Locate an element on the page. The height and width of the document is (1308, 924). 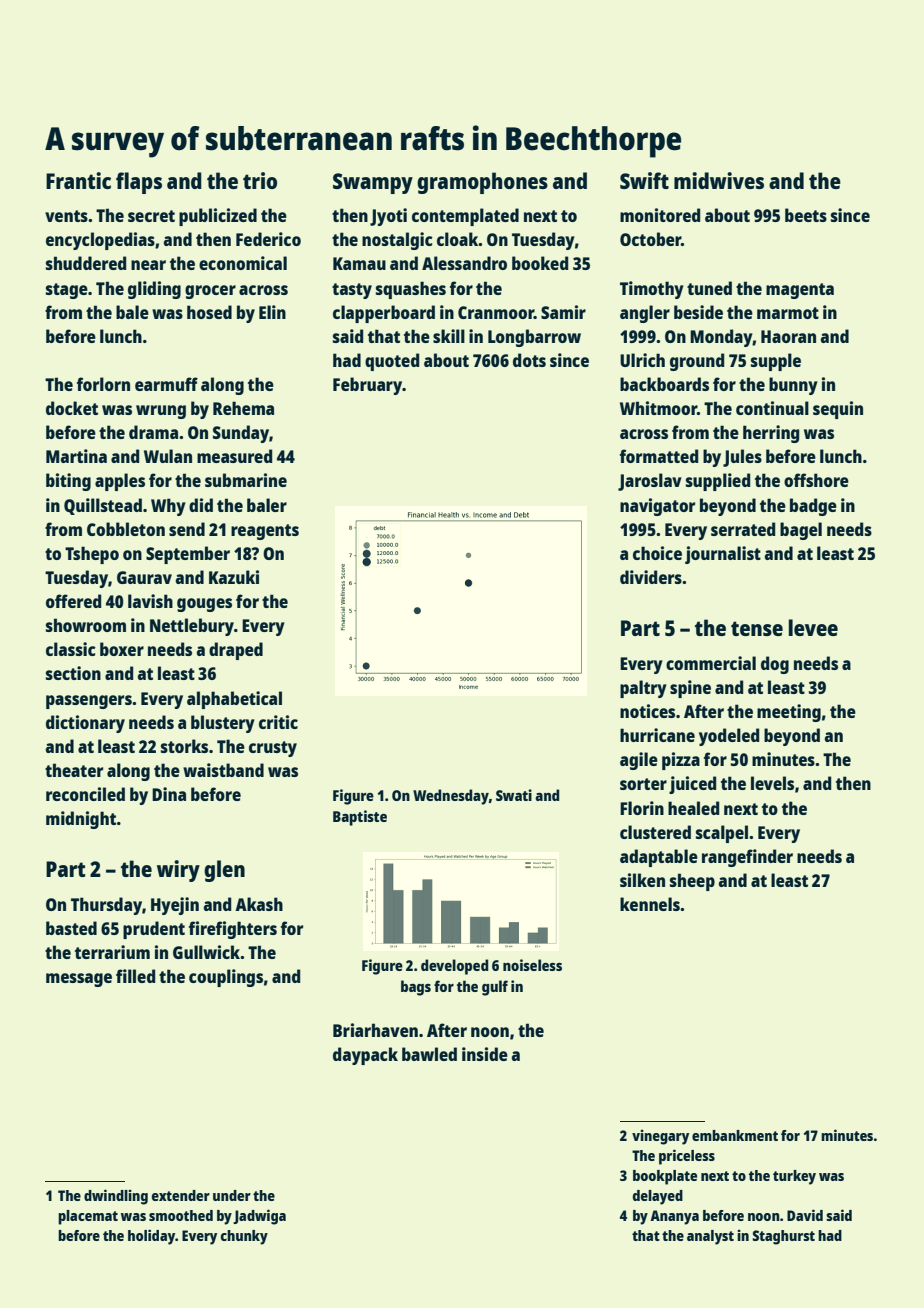
blustery is located at coordinates (223, 724).
